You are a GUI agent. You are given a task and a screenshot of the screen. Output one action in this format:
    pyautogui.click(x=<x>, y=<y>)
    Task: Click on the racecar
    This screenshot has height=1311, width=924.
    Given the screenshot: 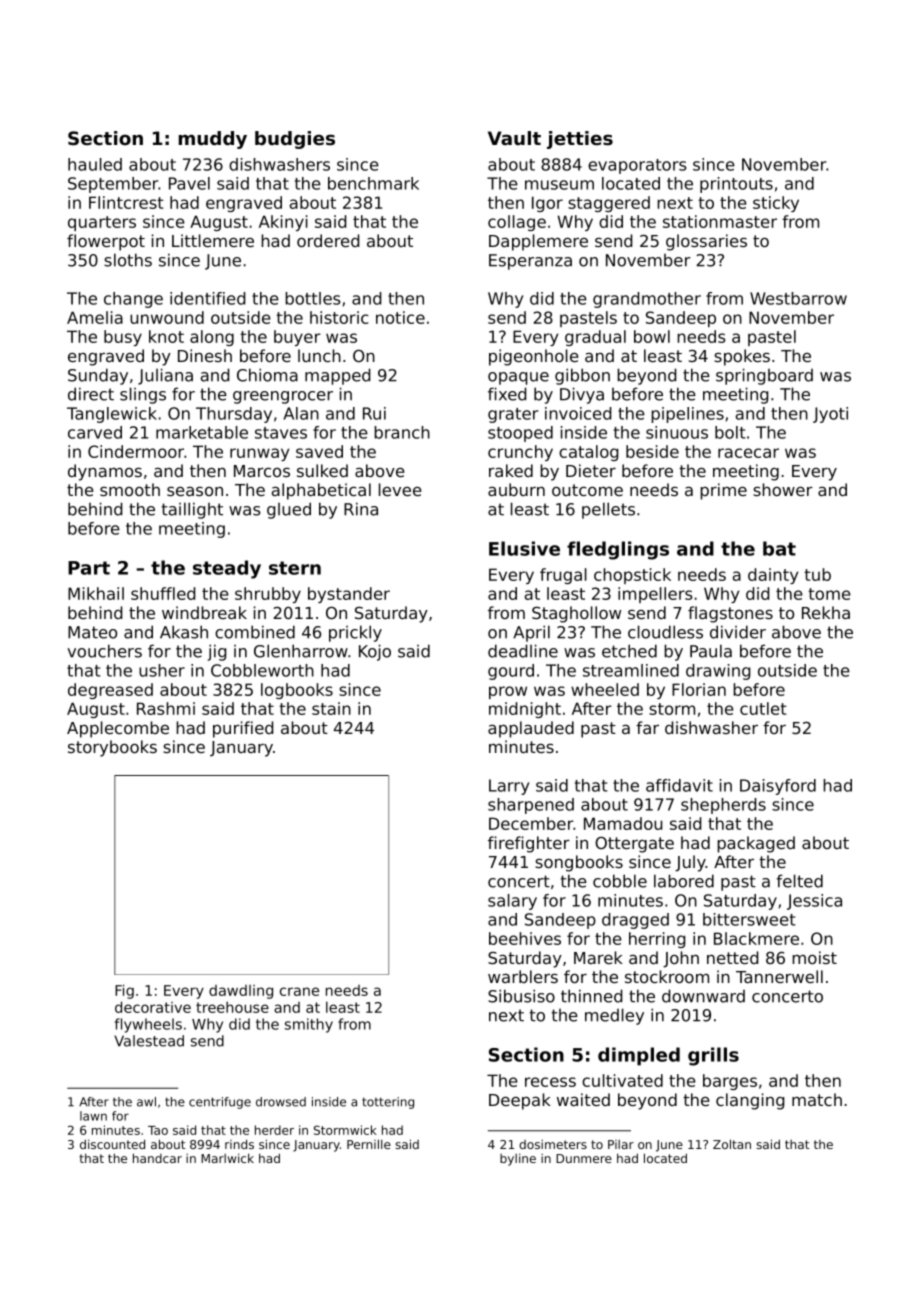 What is the action you would take?
    pyautogui.click(x=748, y=453)
